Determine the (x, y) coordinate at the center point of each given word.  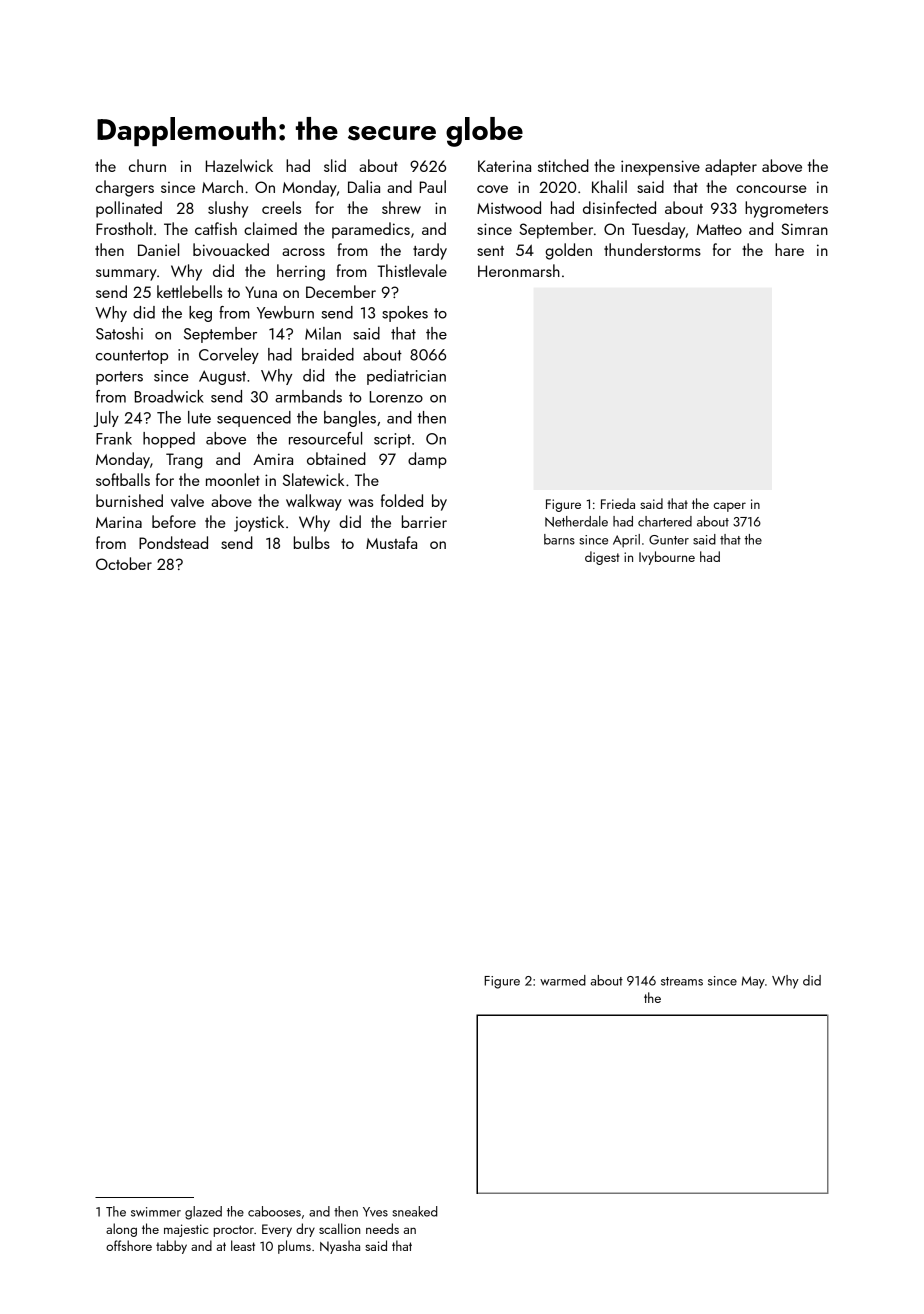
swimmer (156, 1212)
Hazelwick (239, 165)
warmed (563, 980)
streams (682, 981)
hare (789, 249)
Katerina (504, 166)
